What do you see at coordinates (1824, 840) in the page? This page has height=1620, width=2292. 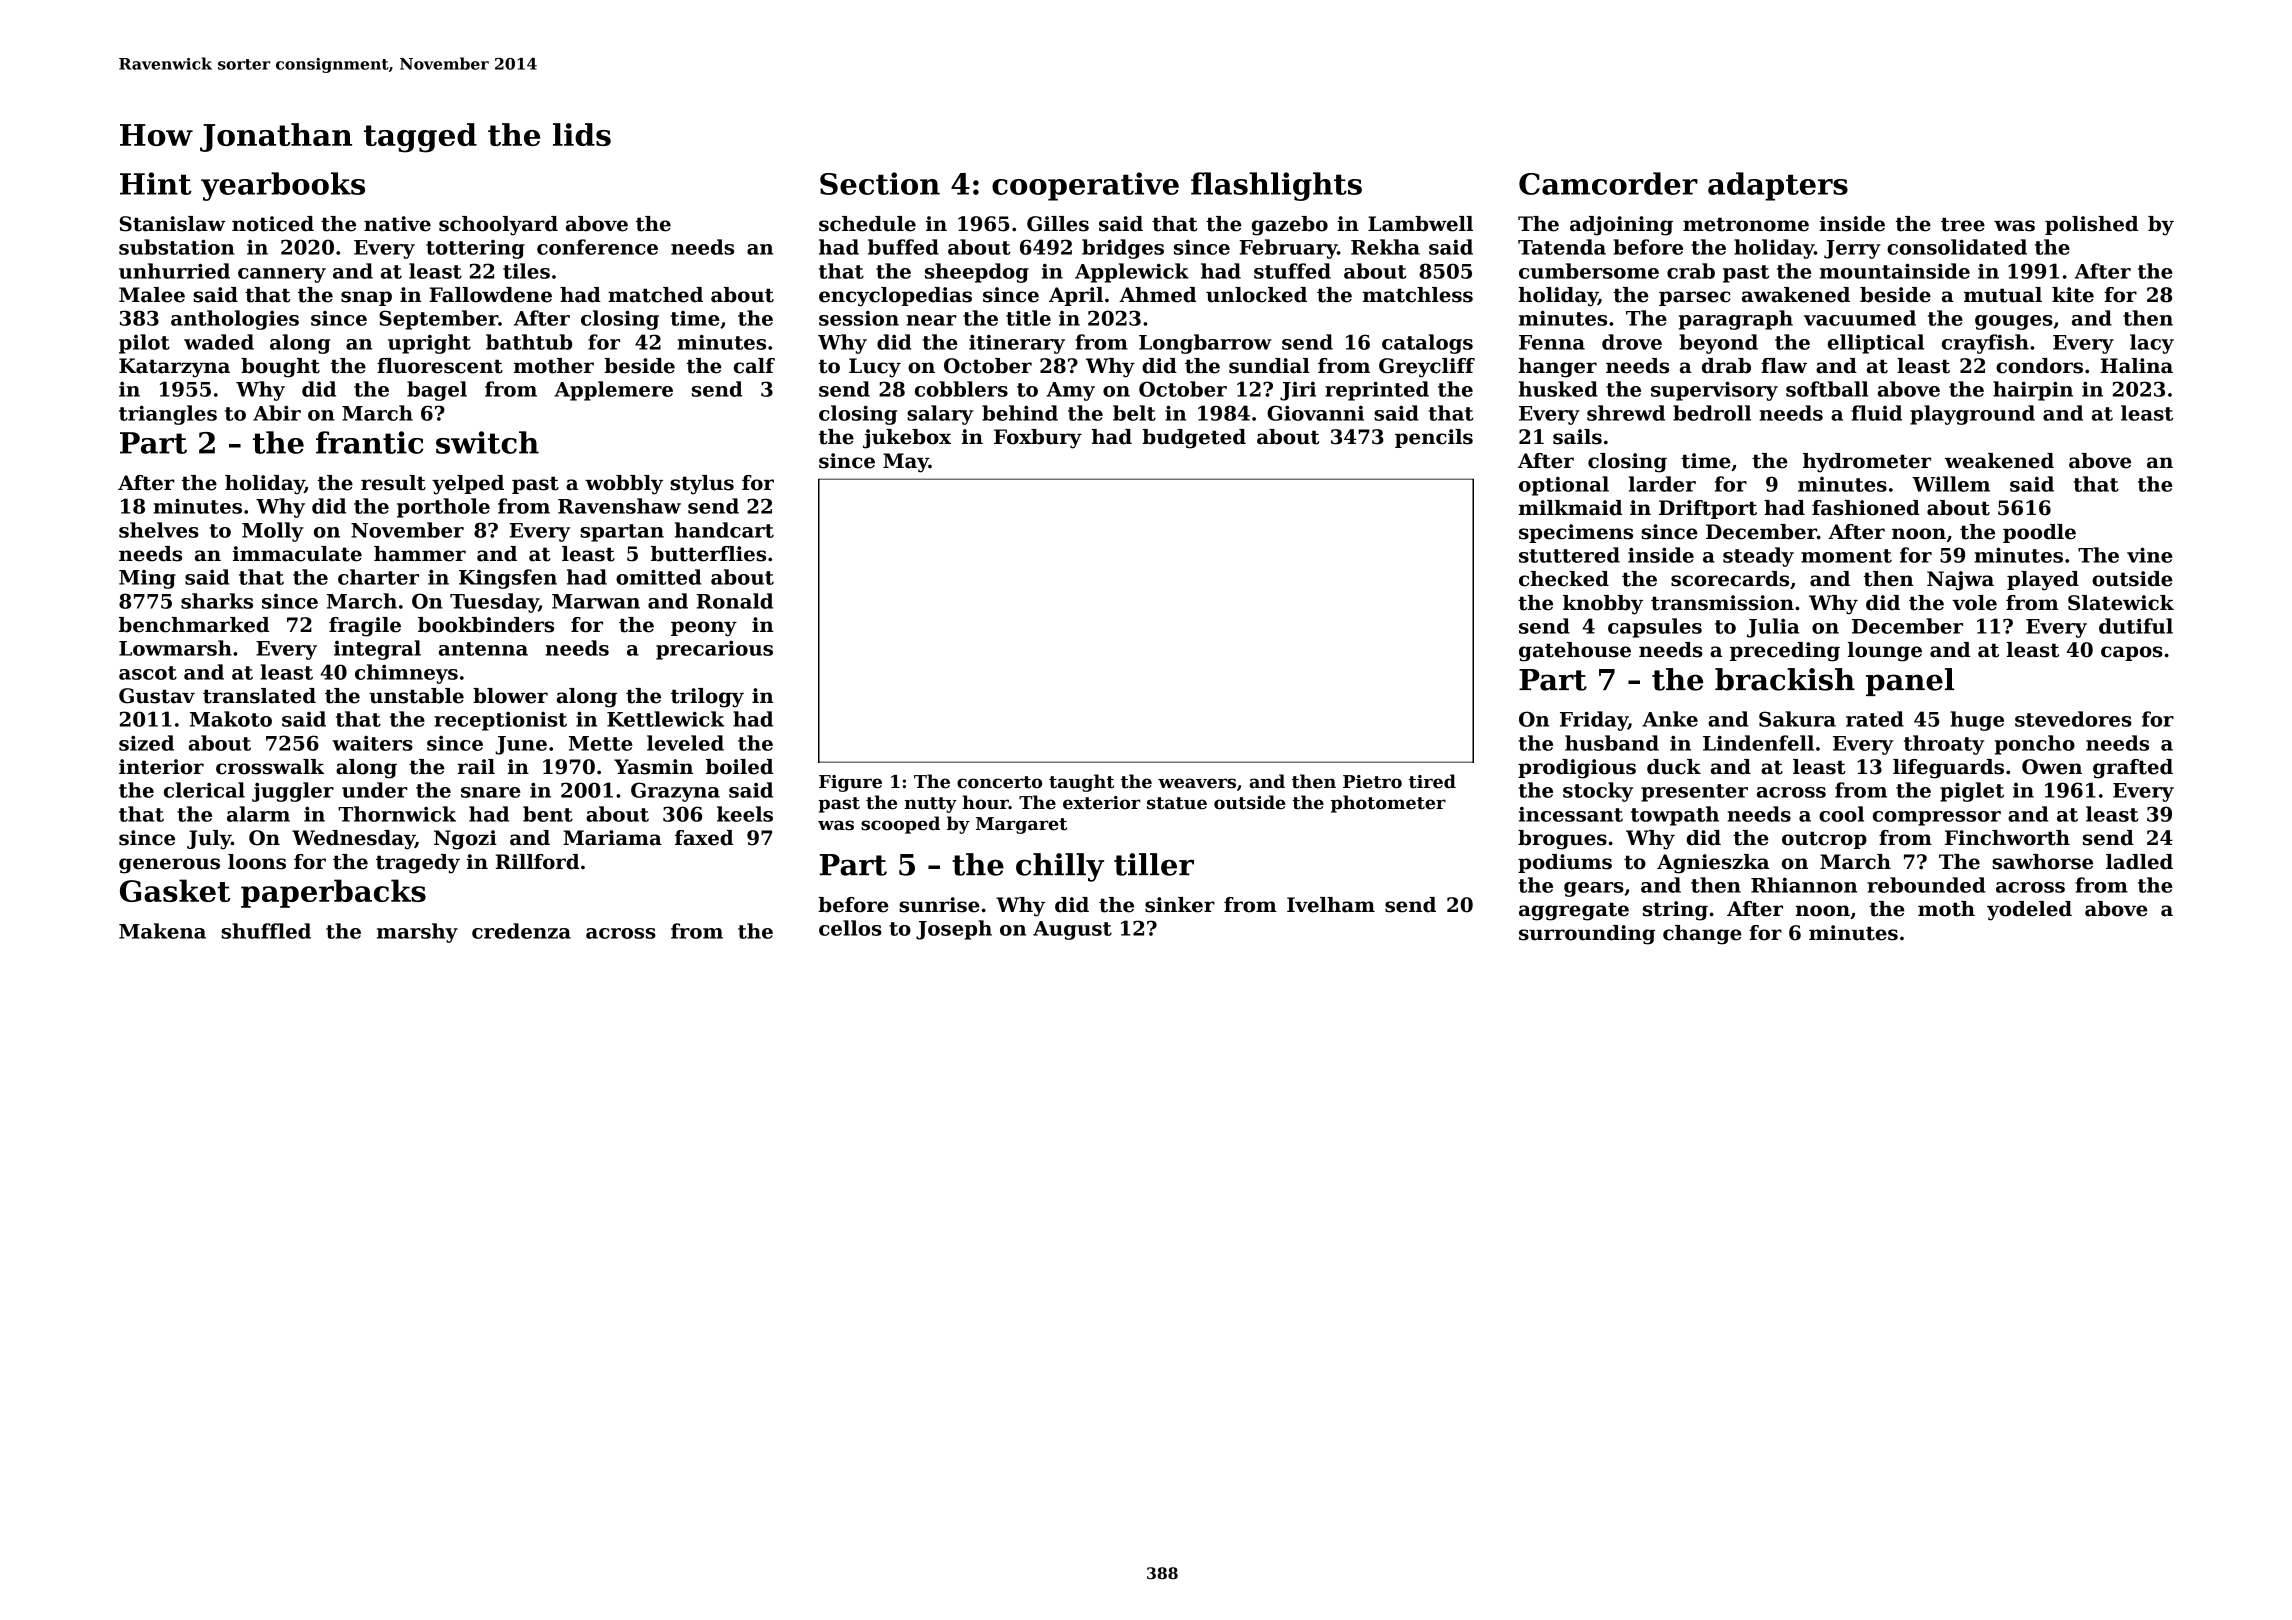 I see `outcrop` at bounding box center [1824, 840].
